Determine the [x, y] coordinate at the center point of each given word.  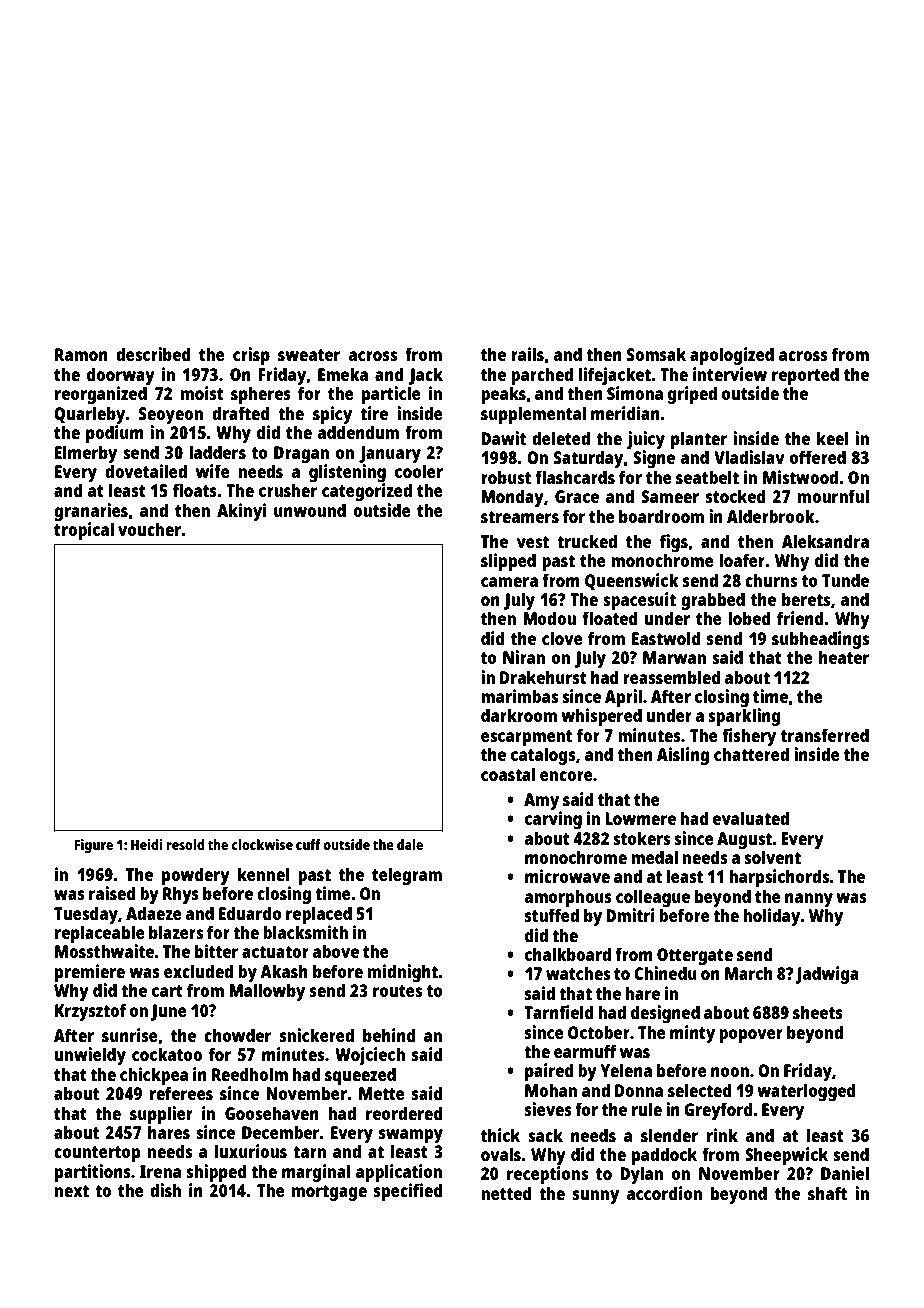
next [72, 1191]
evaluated [751, 818]
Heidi [147, 844]
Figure [93, 846]
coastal [508, 774]
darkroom [519, 715]
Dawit [503, 438]
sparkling [744, 717]
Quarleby [89, 415]
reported [805, 376]
